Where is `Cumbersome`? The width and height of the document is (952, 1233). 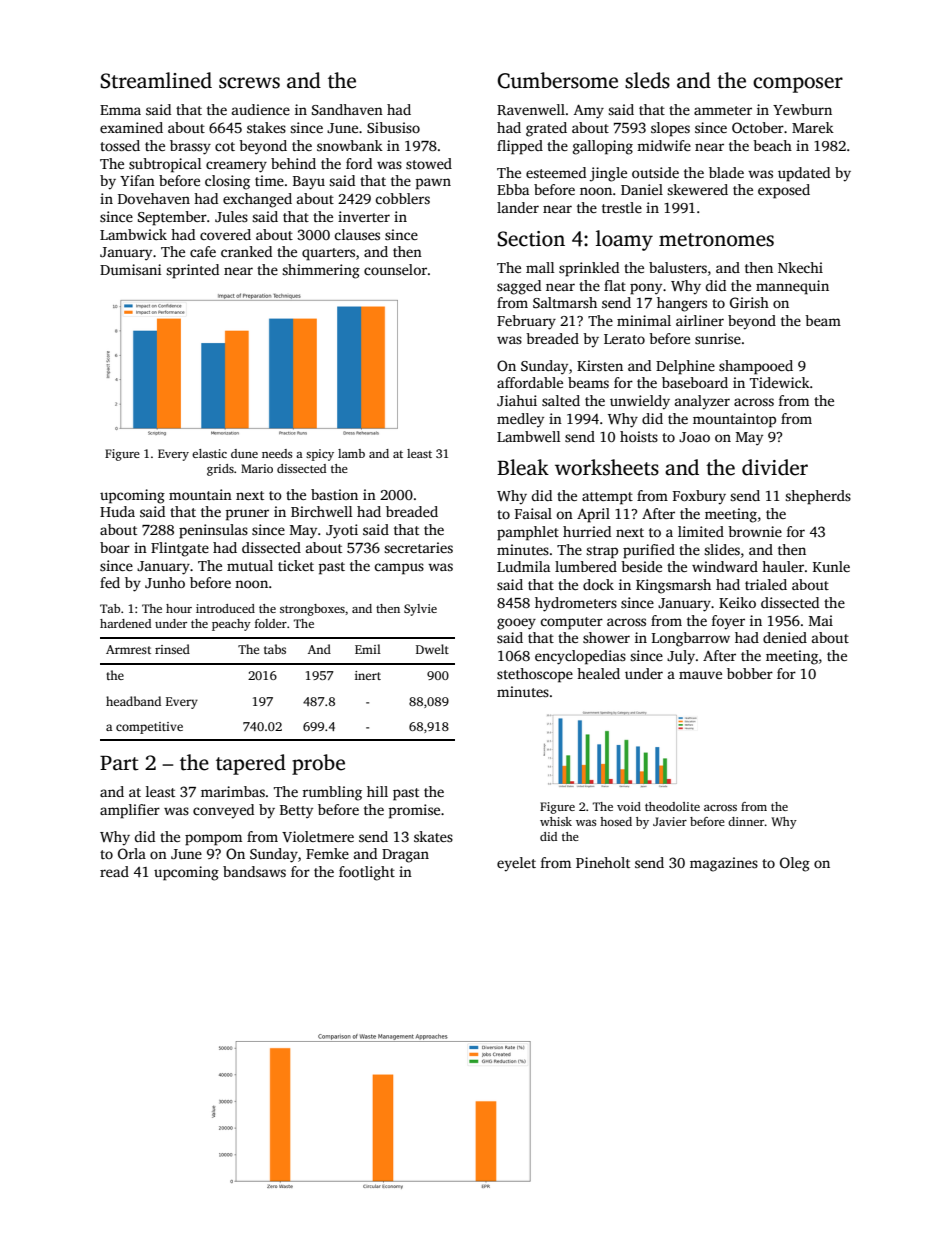
Cumbersome is located at coordinates (557, 80).
